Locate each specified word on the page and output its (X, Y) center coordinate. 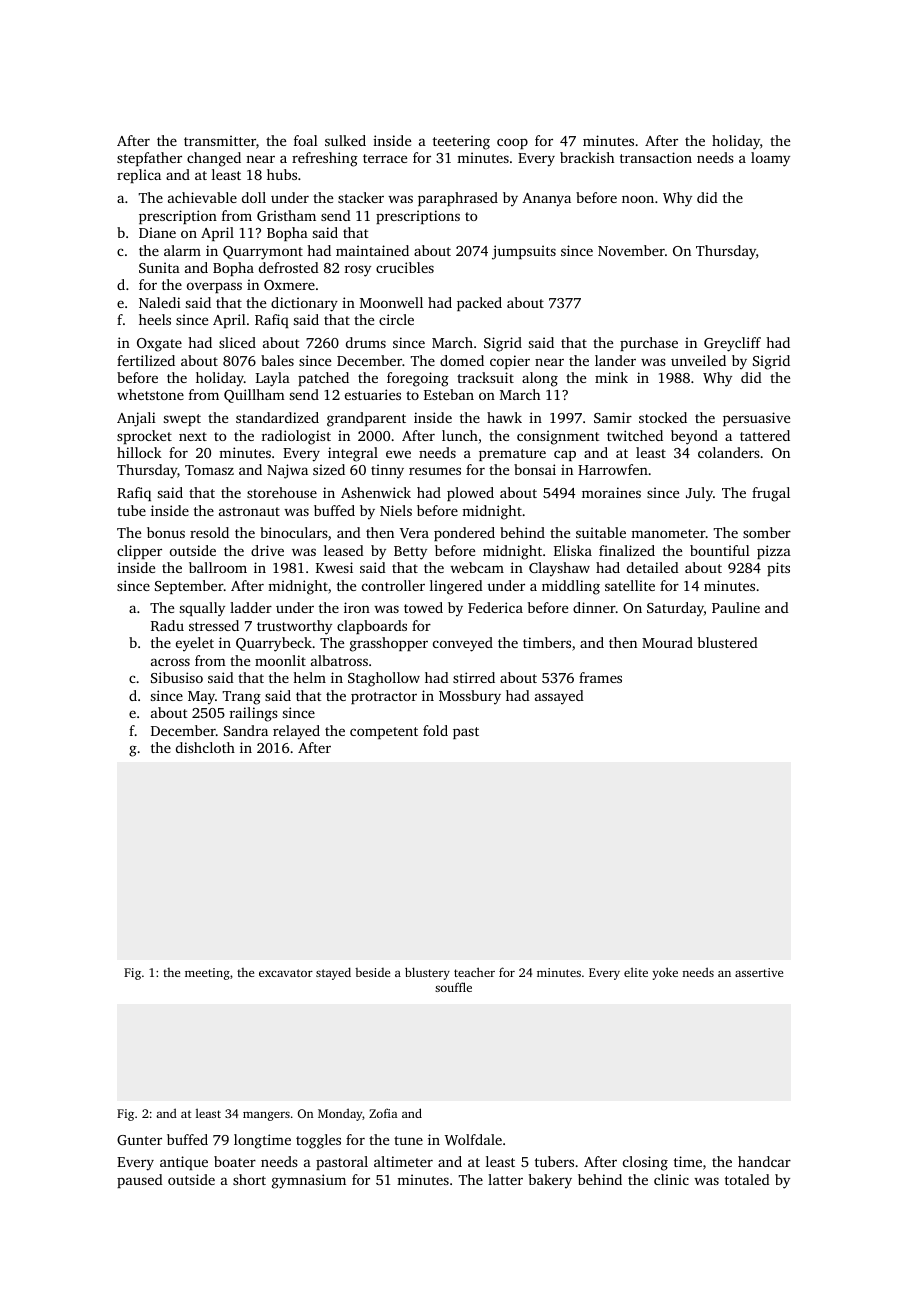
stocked (663, 417)
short (249, 1179)
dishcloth (205, 747)
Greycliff (732, 344)
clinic (671, 1179)
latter (505, 1179)
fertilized (146, 360)
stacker (361, 197)
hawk (504, 417)
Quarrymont (263, 253)
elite (636, 972)
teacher (474, 972)
